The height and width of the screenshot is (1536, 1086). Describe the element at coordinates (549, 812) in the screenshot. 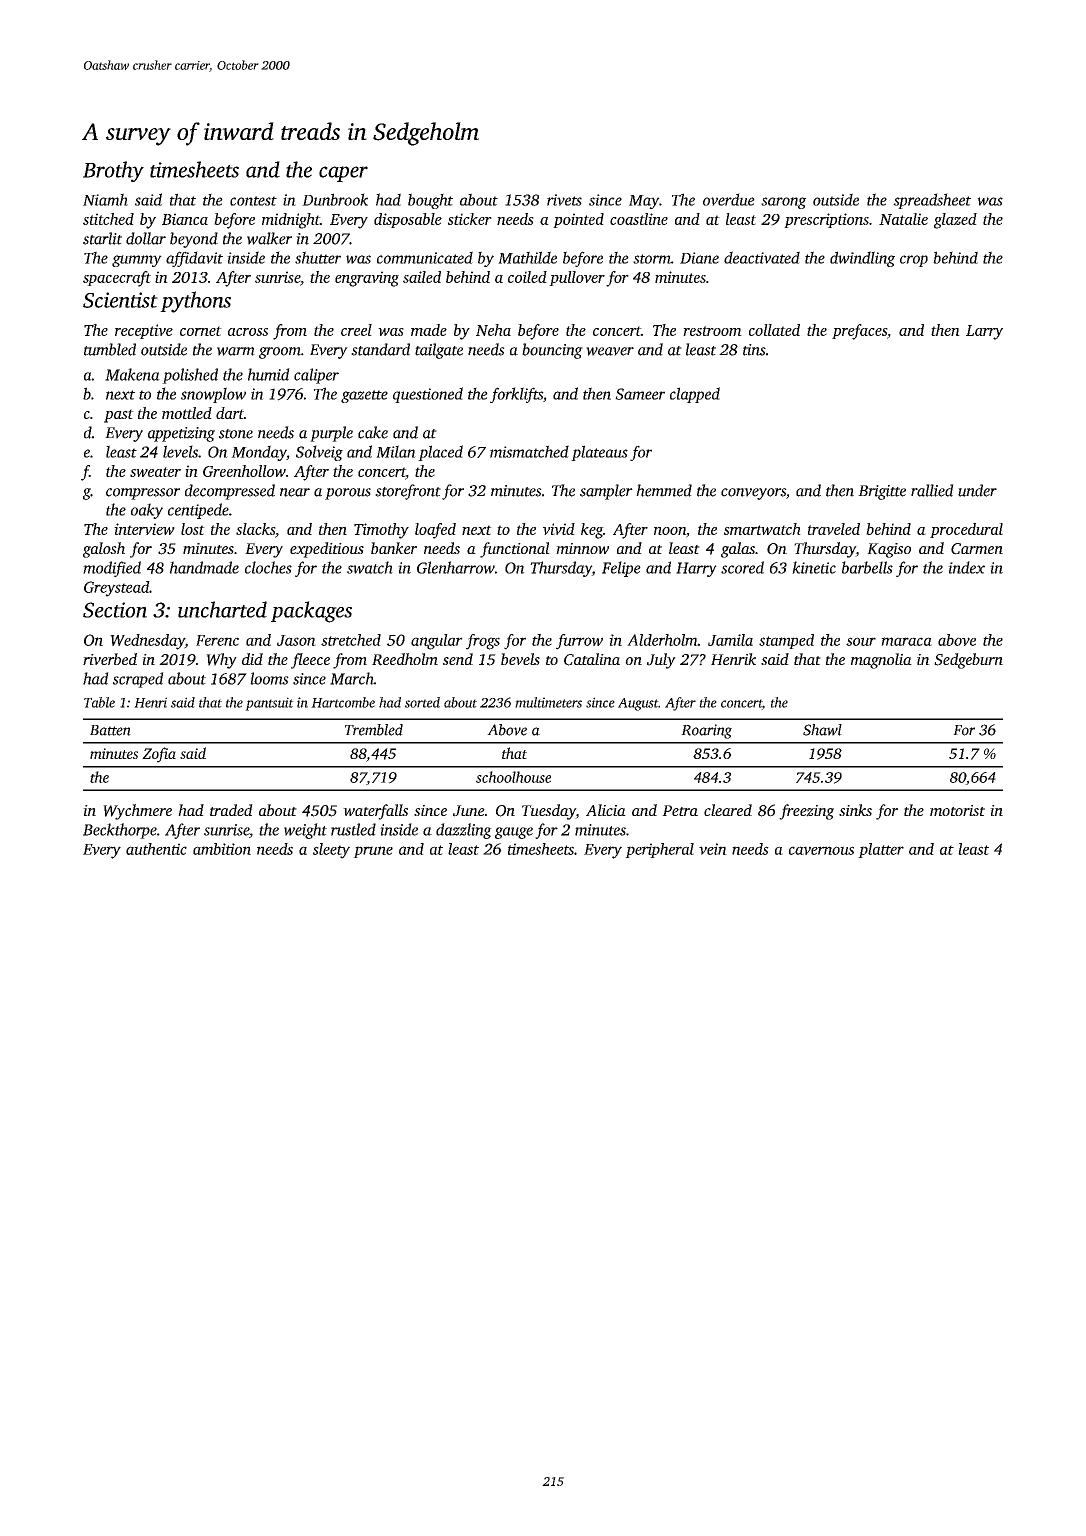

I see `Tuesday` at that location.
